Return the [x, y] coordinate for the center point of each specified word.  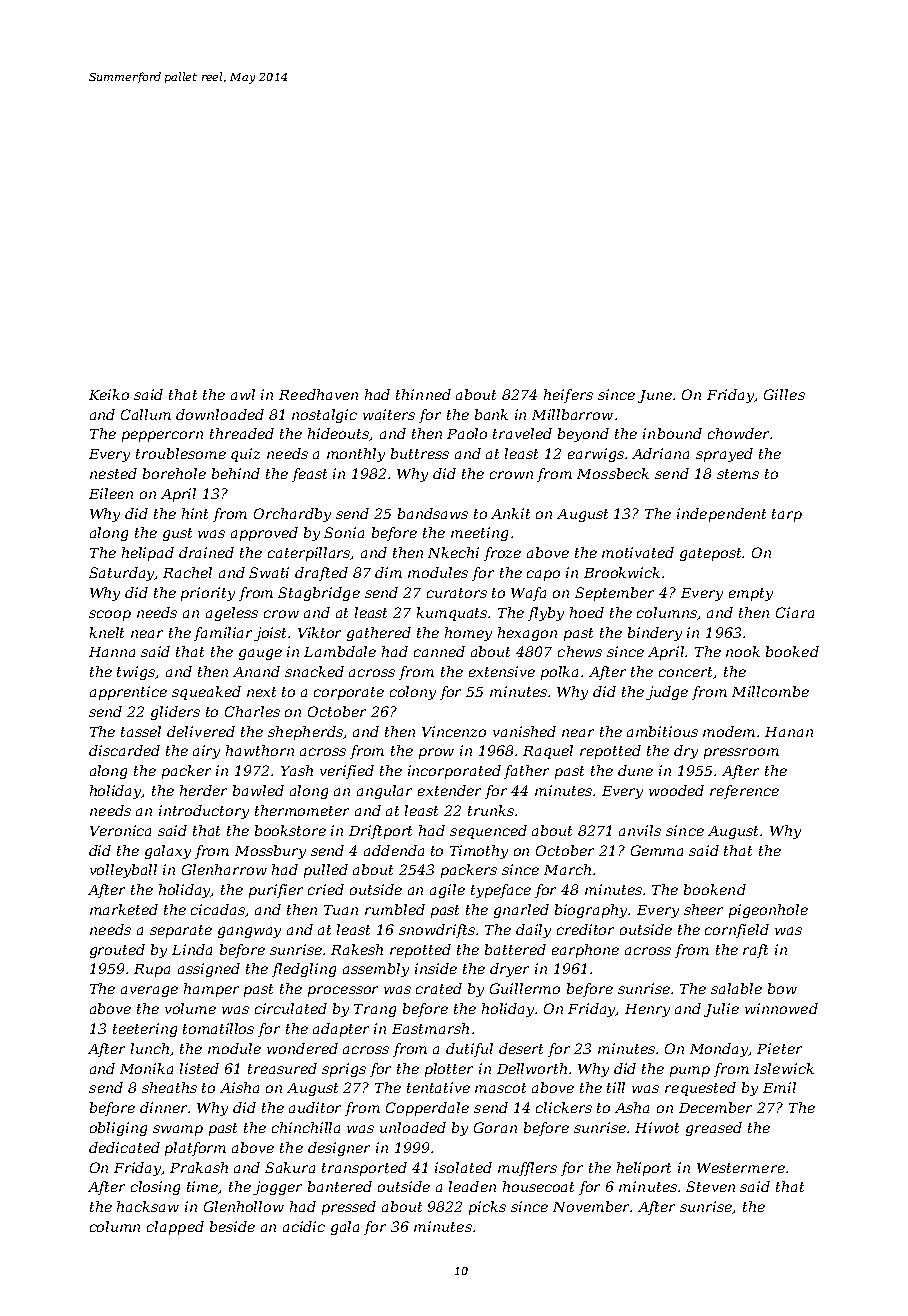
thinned [423, 394]
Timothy [479, 852]
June [655, 396]
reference [744, 792]
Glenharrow [224, 869]
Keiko [109, 394]
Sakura [290, 1167]
